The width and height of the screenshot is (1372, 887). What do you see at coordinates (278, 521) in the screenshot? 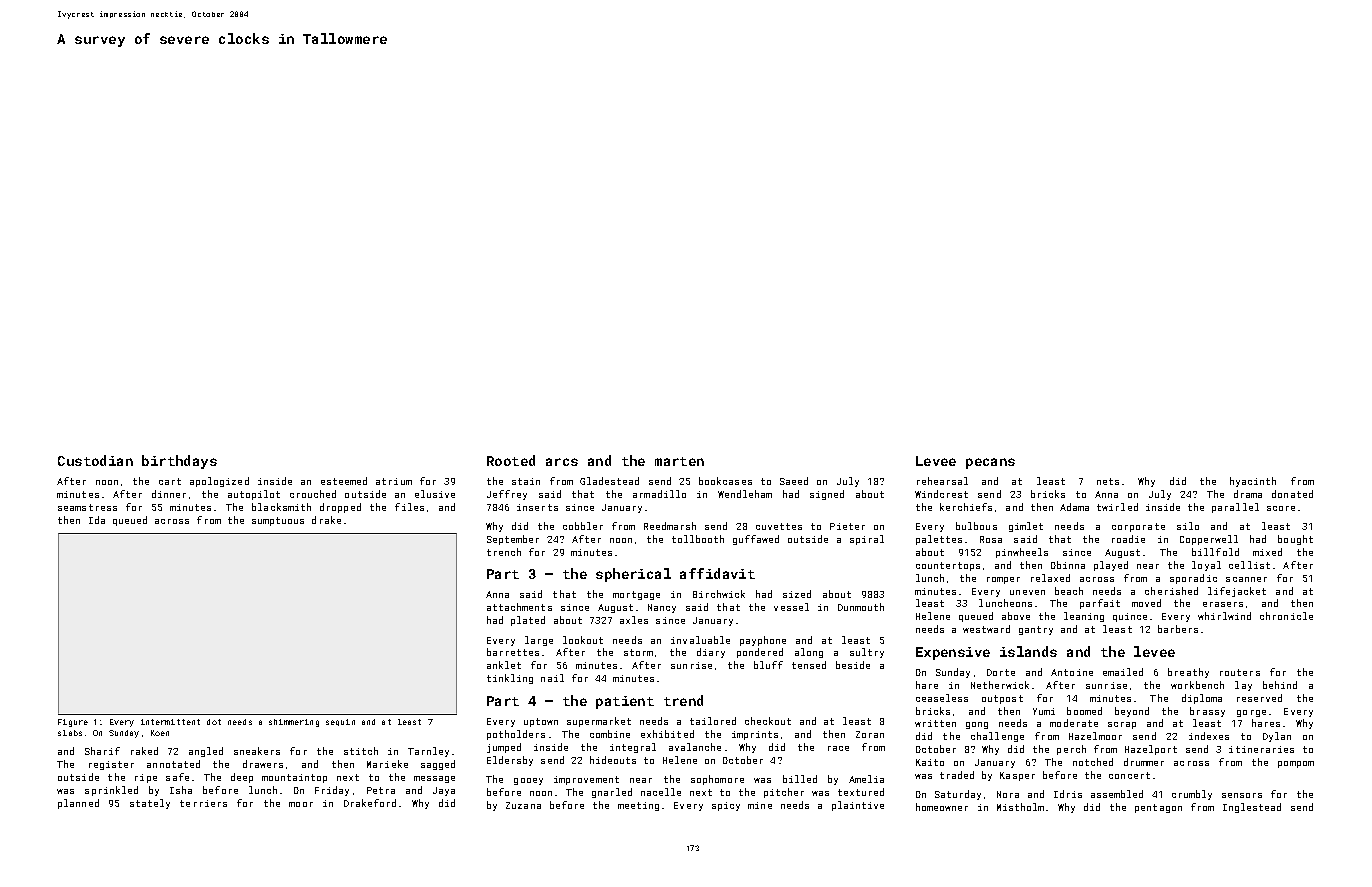
I see `sumptuous` at bounding box center [278, 521].
